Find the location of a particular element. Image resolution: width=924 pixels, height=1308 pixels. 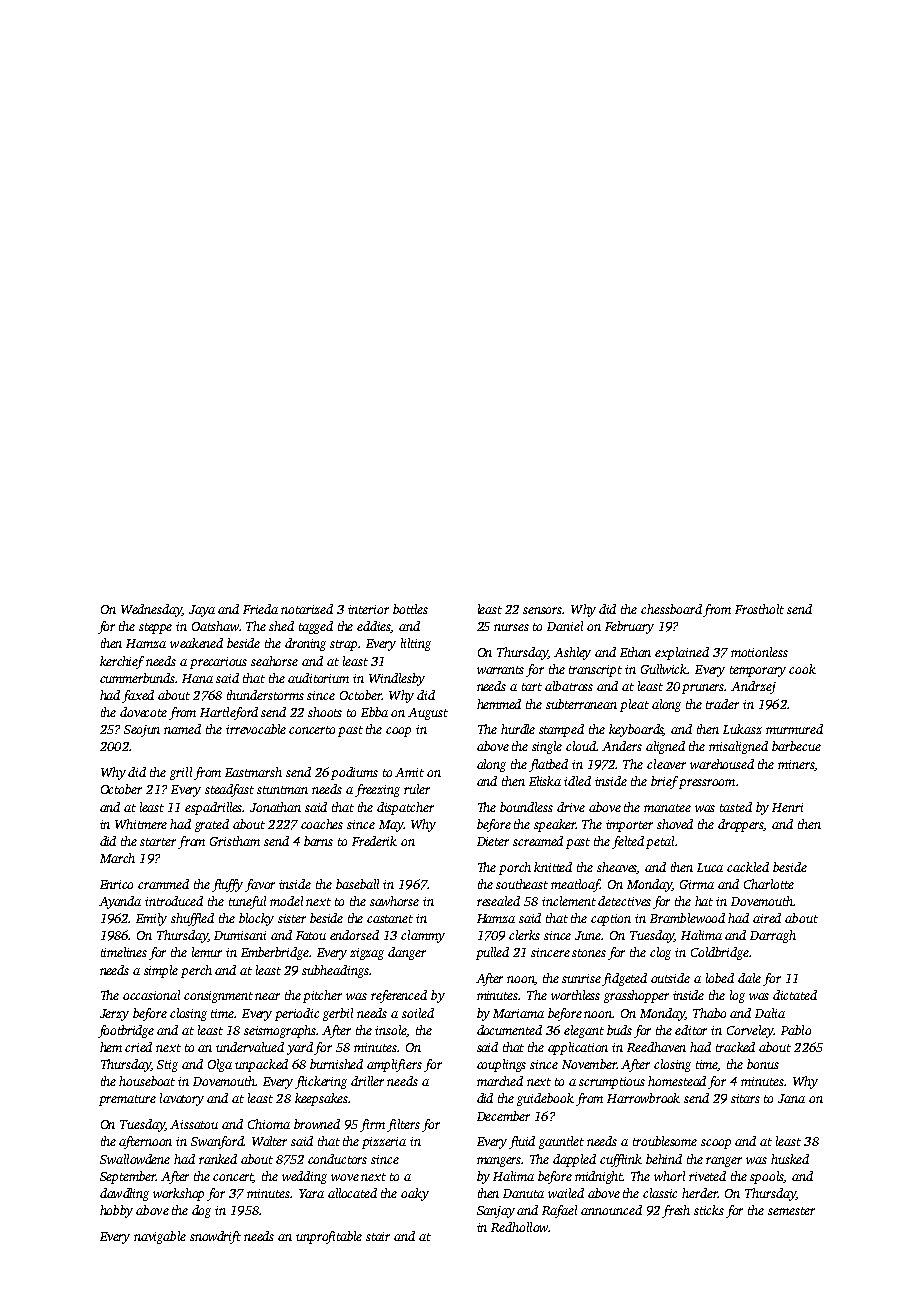

flatbed is located at coordinates (548, 765).
